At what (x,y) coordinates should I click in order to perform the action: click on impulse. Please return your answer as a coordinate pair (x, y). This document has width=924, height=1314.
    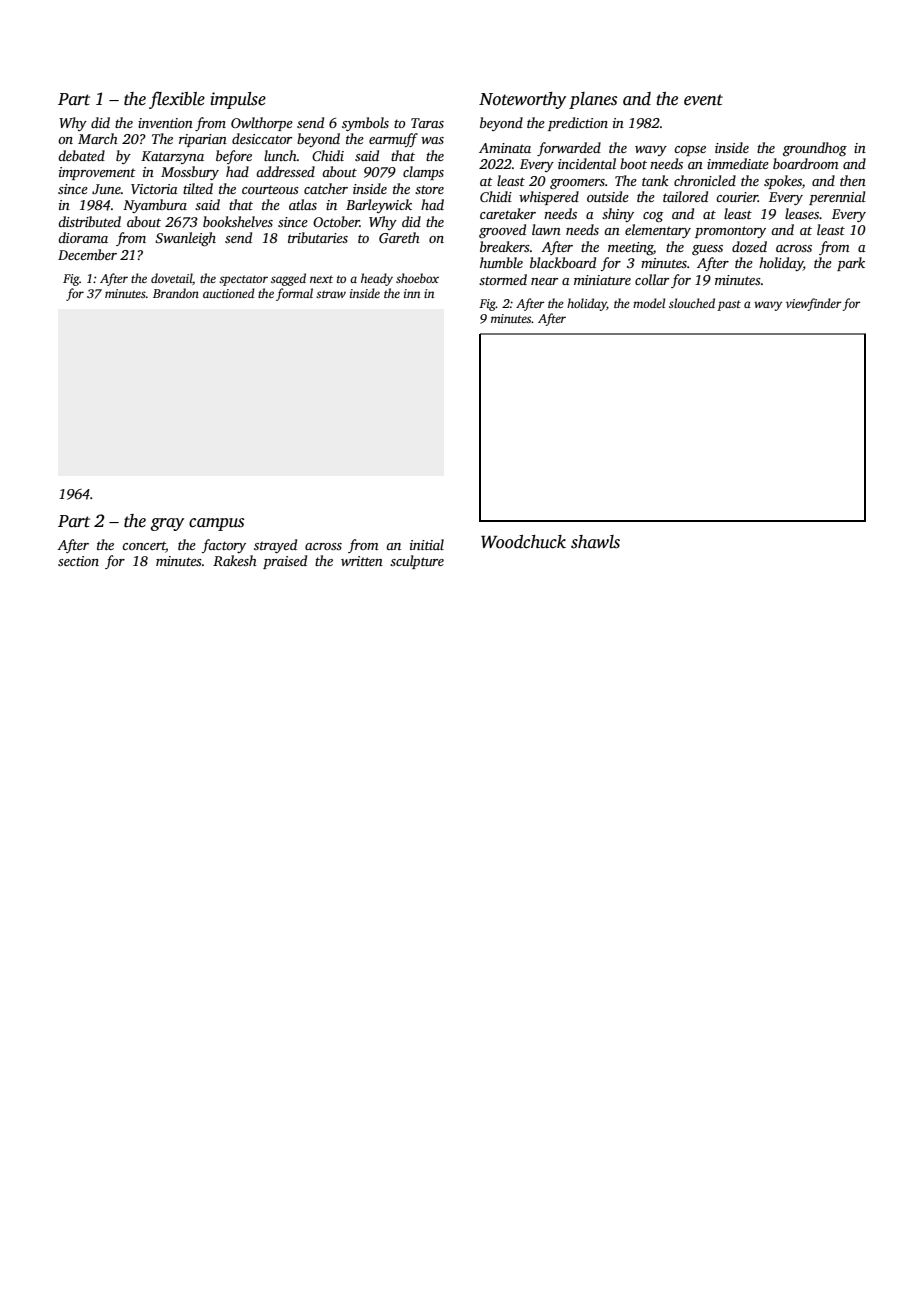
    Looking at the image, I should click on (238, 100).
